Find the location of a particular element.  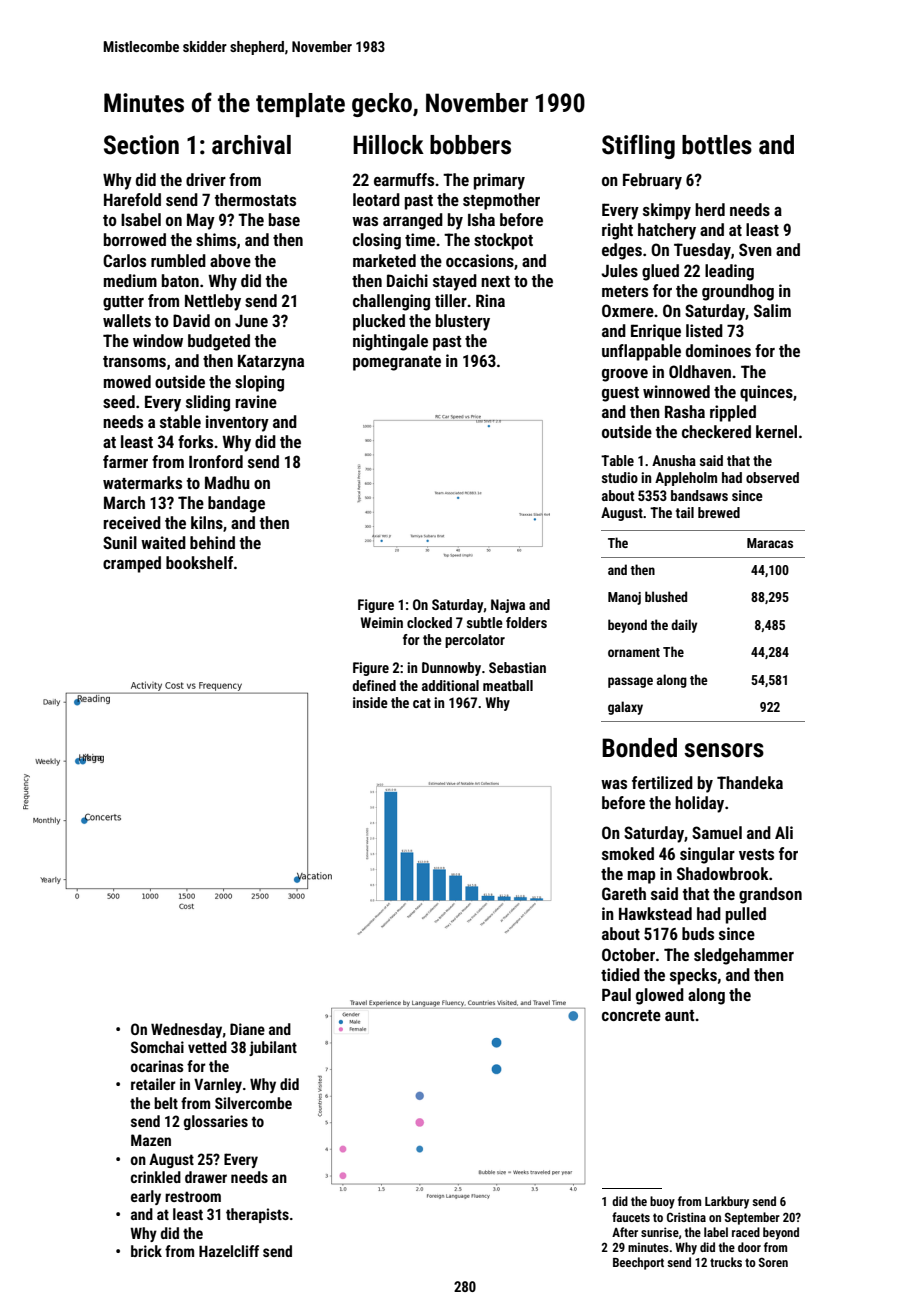

After is located at coordinates (625, 1232).
